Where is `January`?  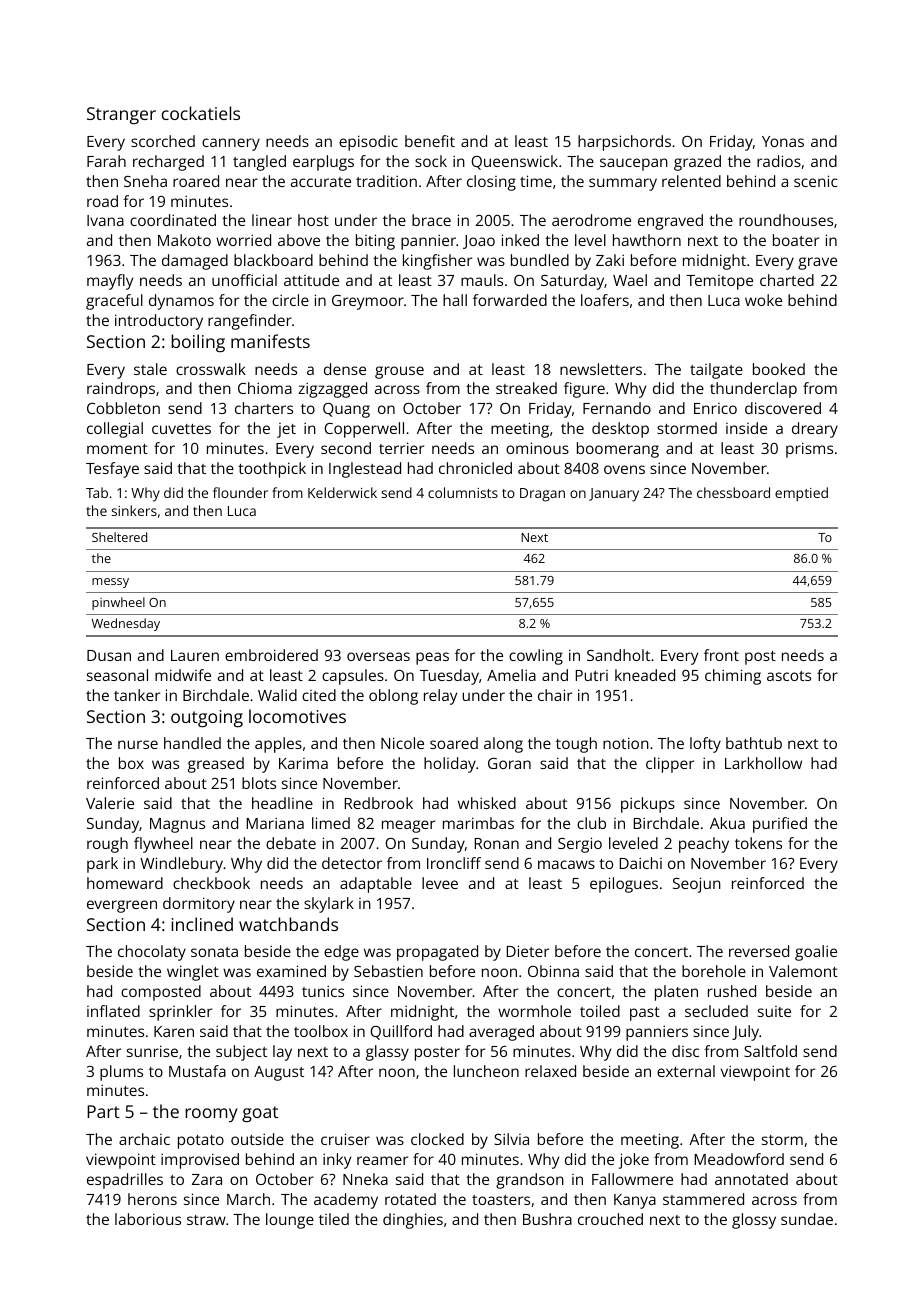 January is located at coordinates (614, 495).
